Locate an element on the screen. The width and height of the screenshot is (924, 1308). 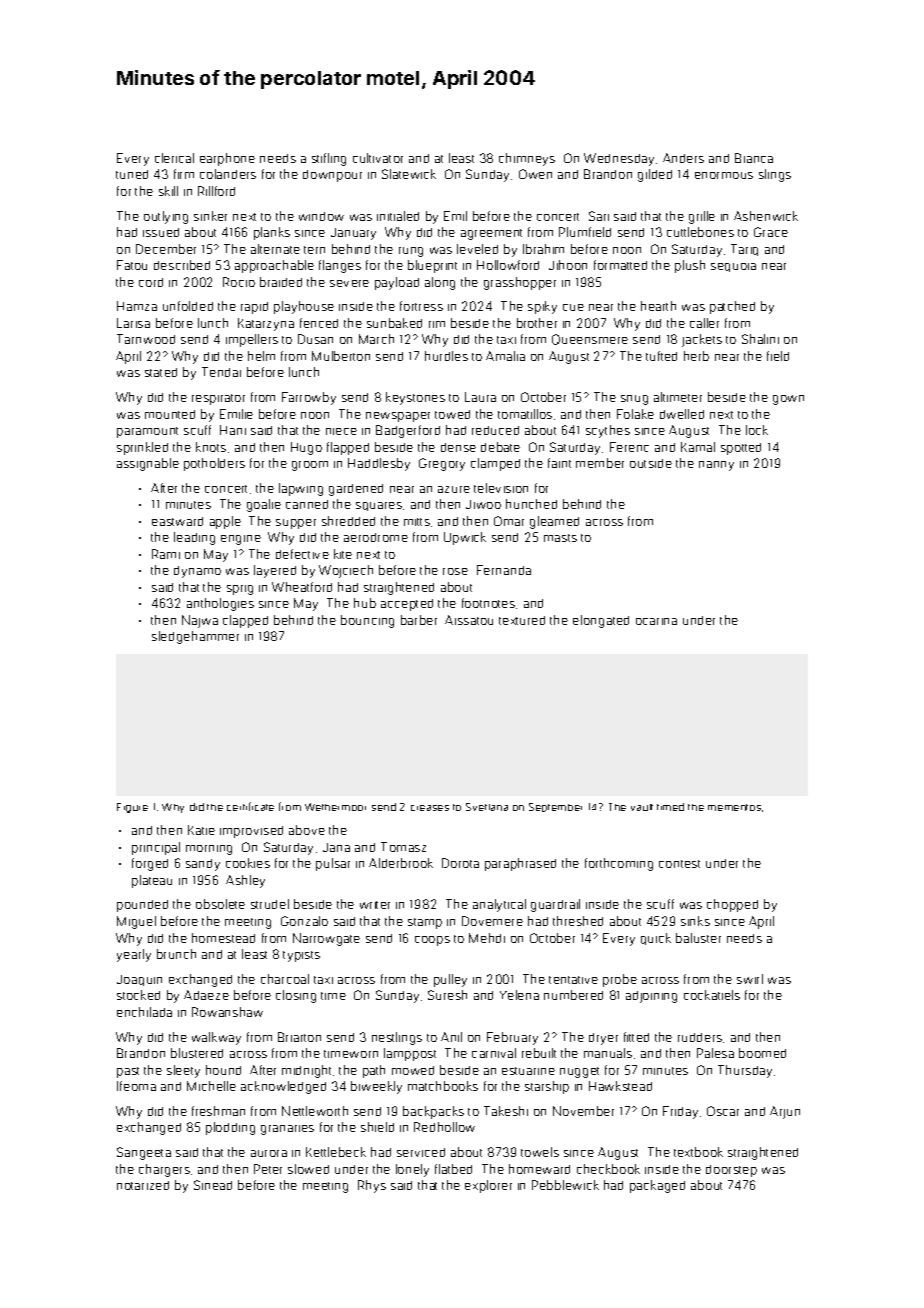
chopped is located at coordinates (732, 905).
